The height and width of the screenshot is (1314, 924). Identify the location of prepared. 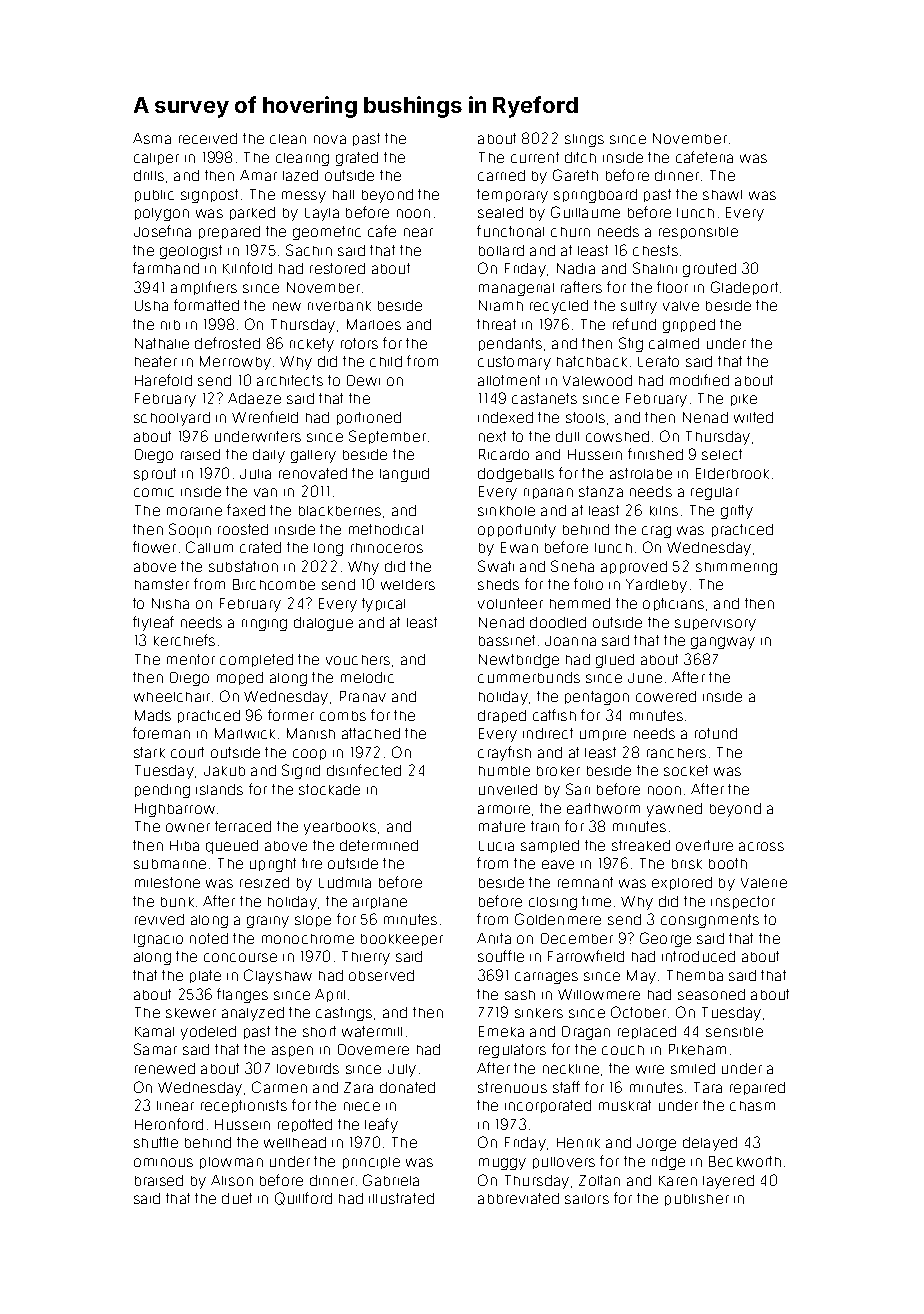
(229, 232).
